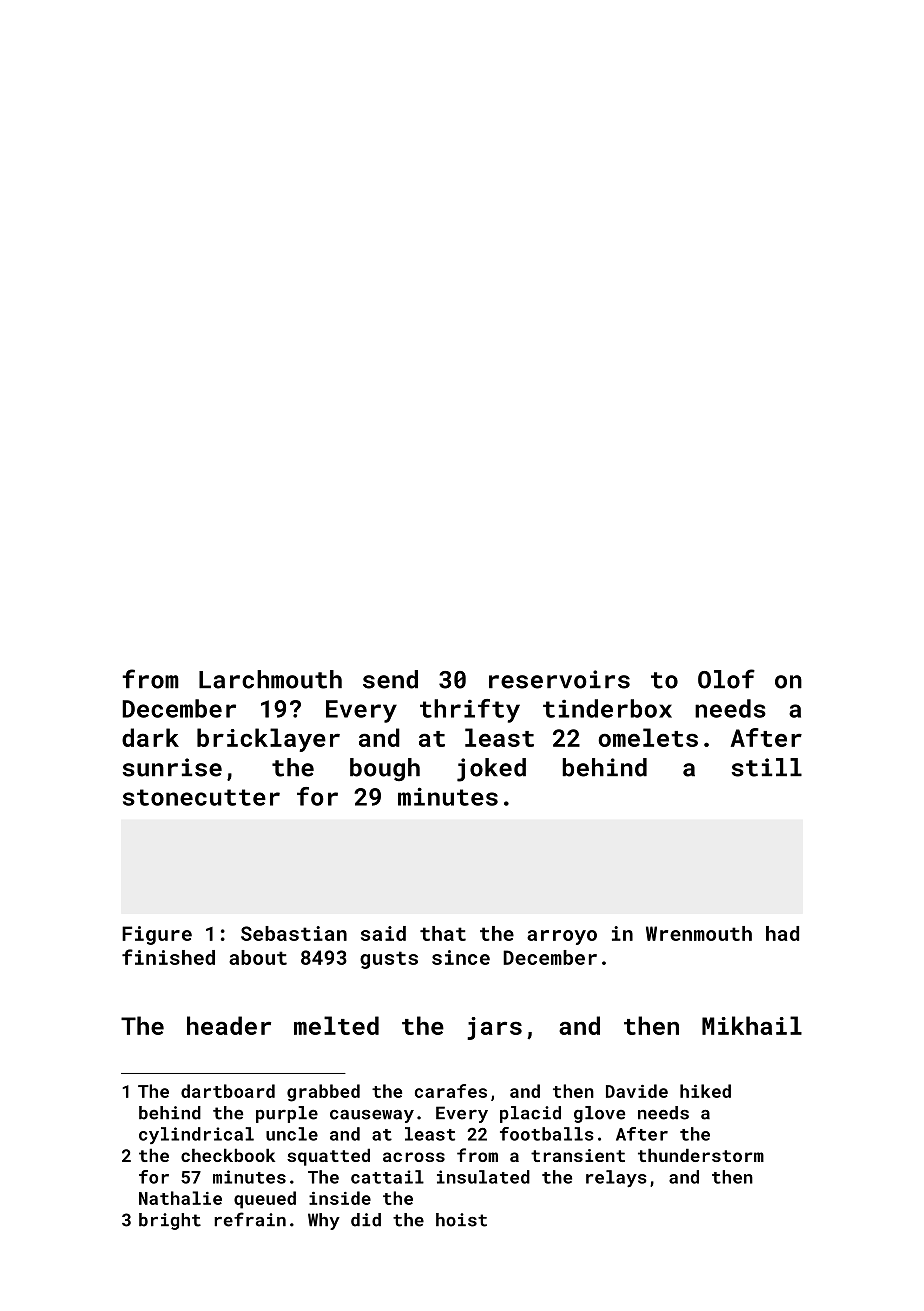 Image resolution: width=924 pixels, height=1311 pixels. I want to click on reservoirs, so click(559, 679).
